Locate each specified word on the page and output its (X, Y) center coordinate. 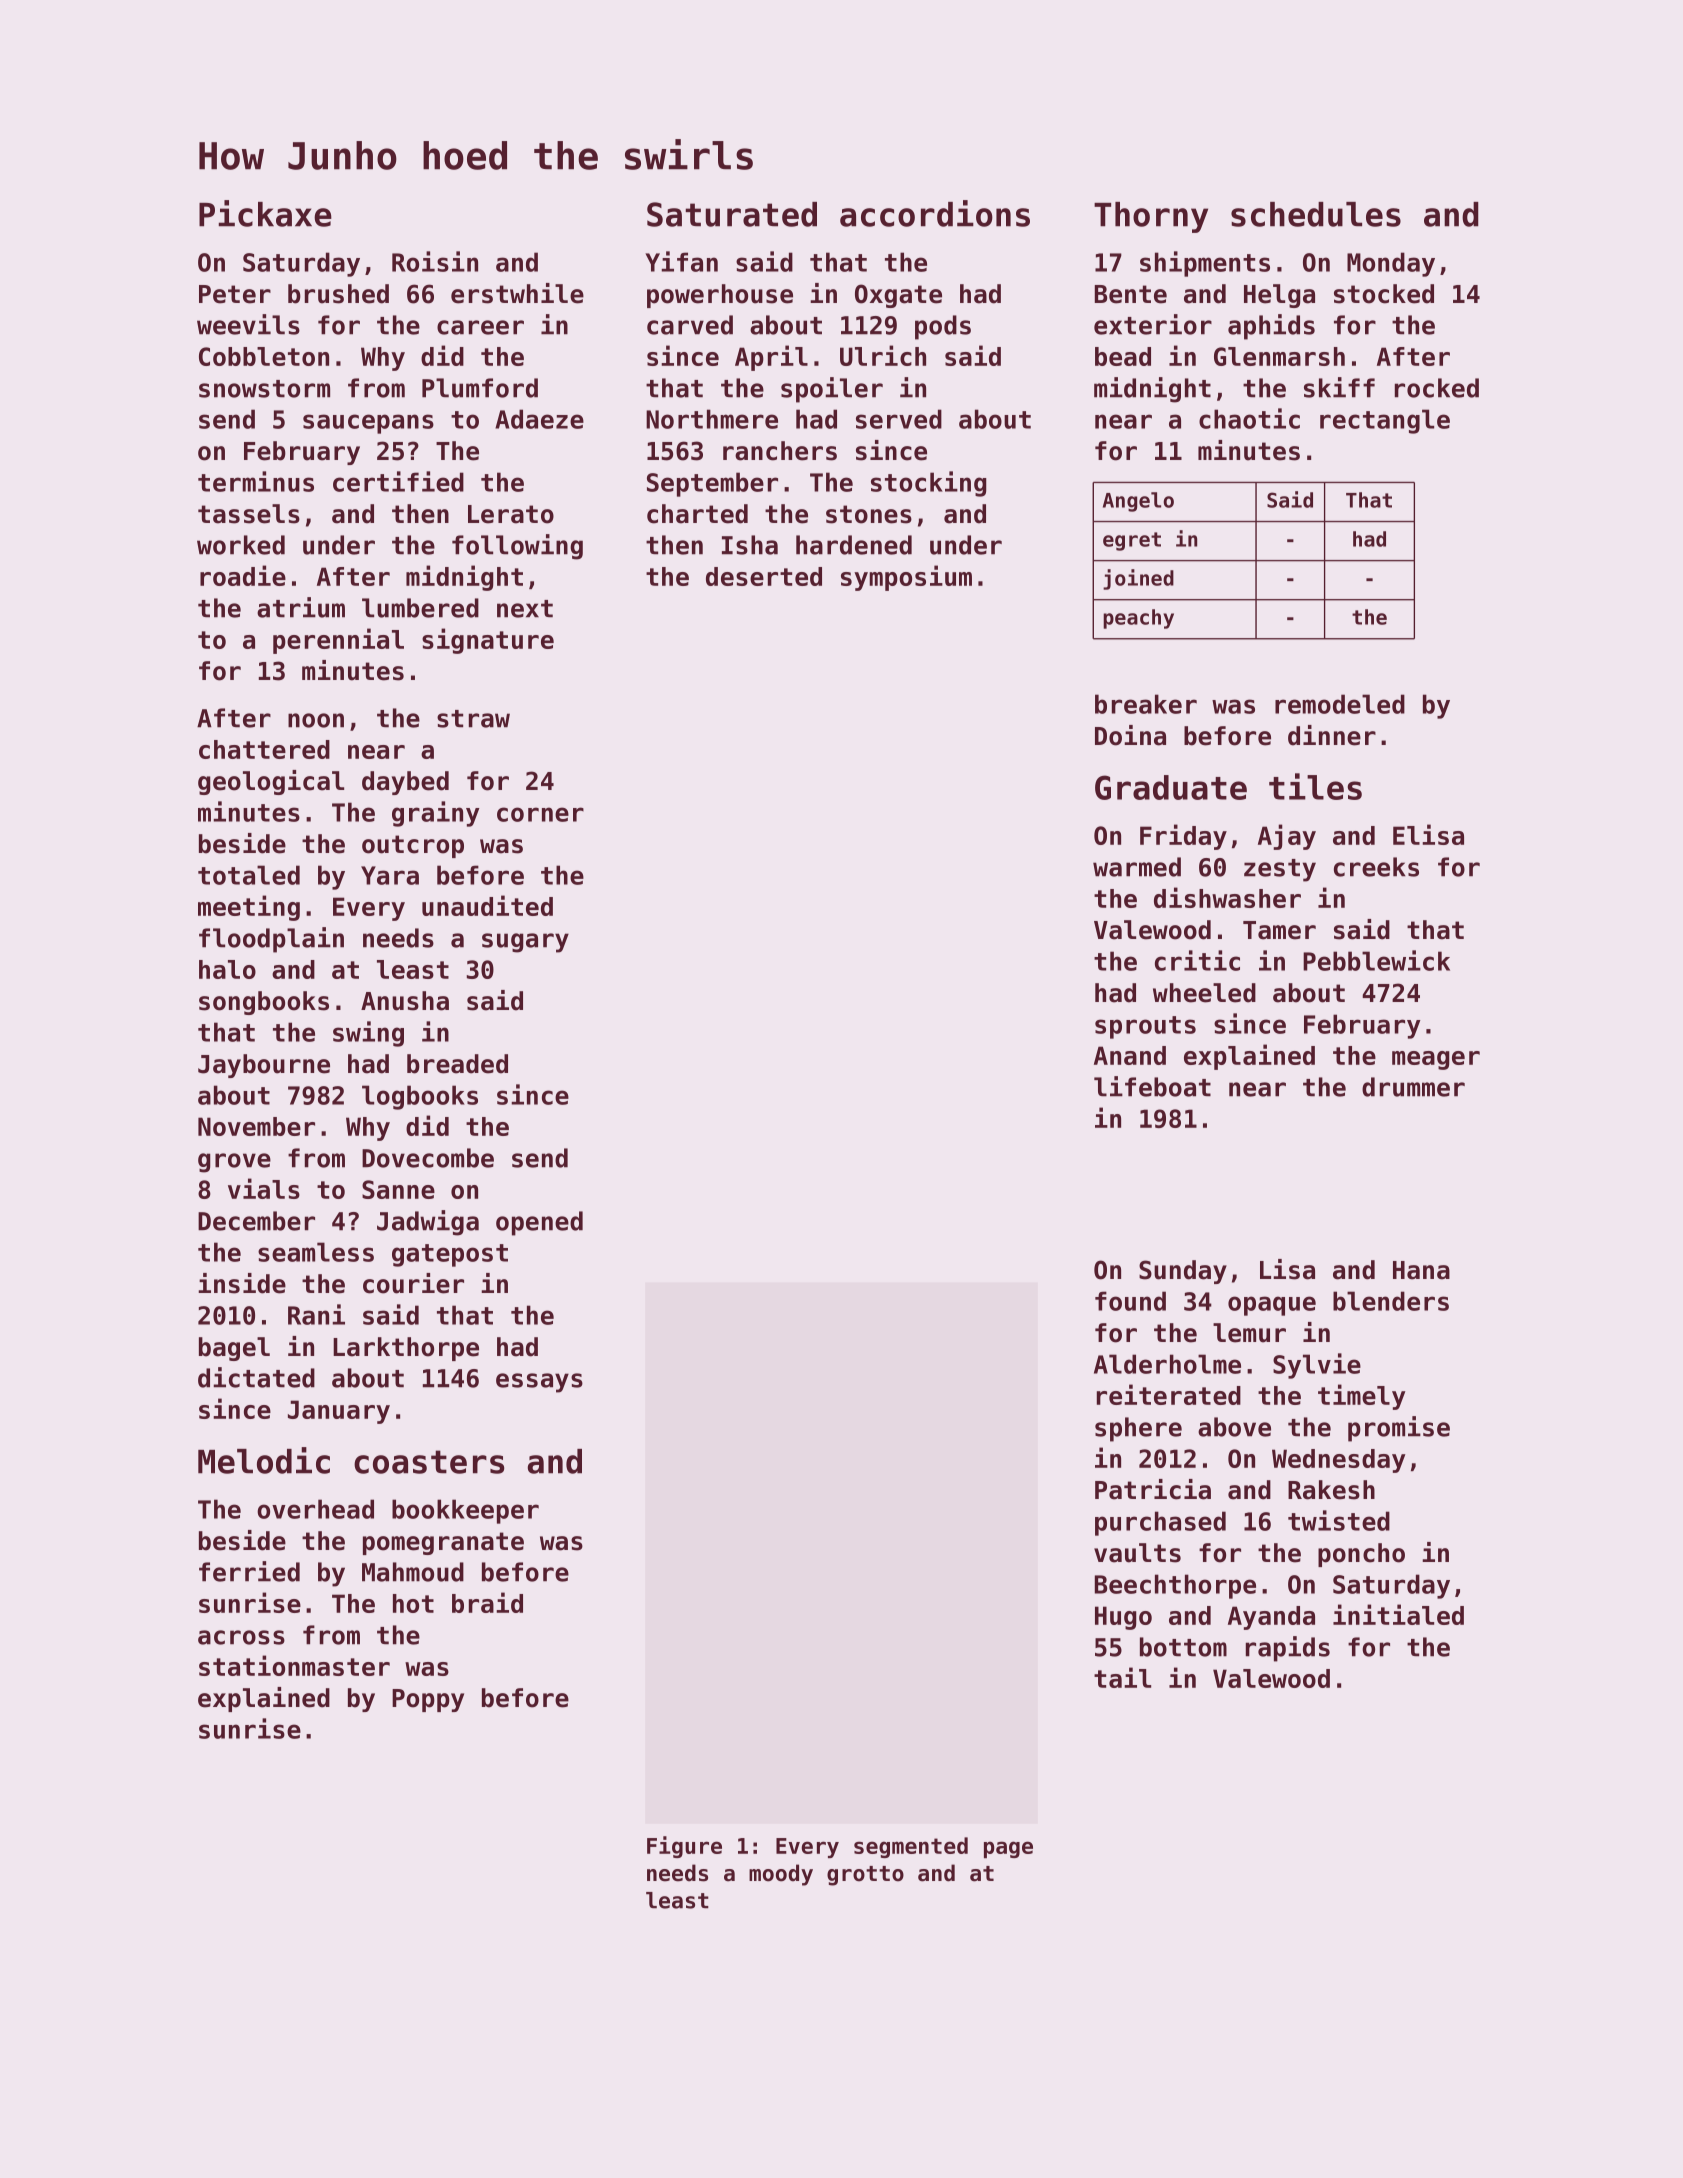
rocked (1437, 388)
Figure (684, 1847)
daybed (405, 783)
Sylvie (1317, 1366)
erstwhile (517, 293)
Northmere (712, 419)
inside (242, 1283)
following (517, 547)
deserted (764, 576)
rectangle (1385, 421)
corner (540, 814)
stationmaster (294, 1665)
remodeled (1340, 704)
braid (487, 1602)
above (1234, 1427)
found (1130, 1301)
